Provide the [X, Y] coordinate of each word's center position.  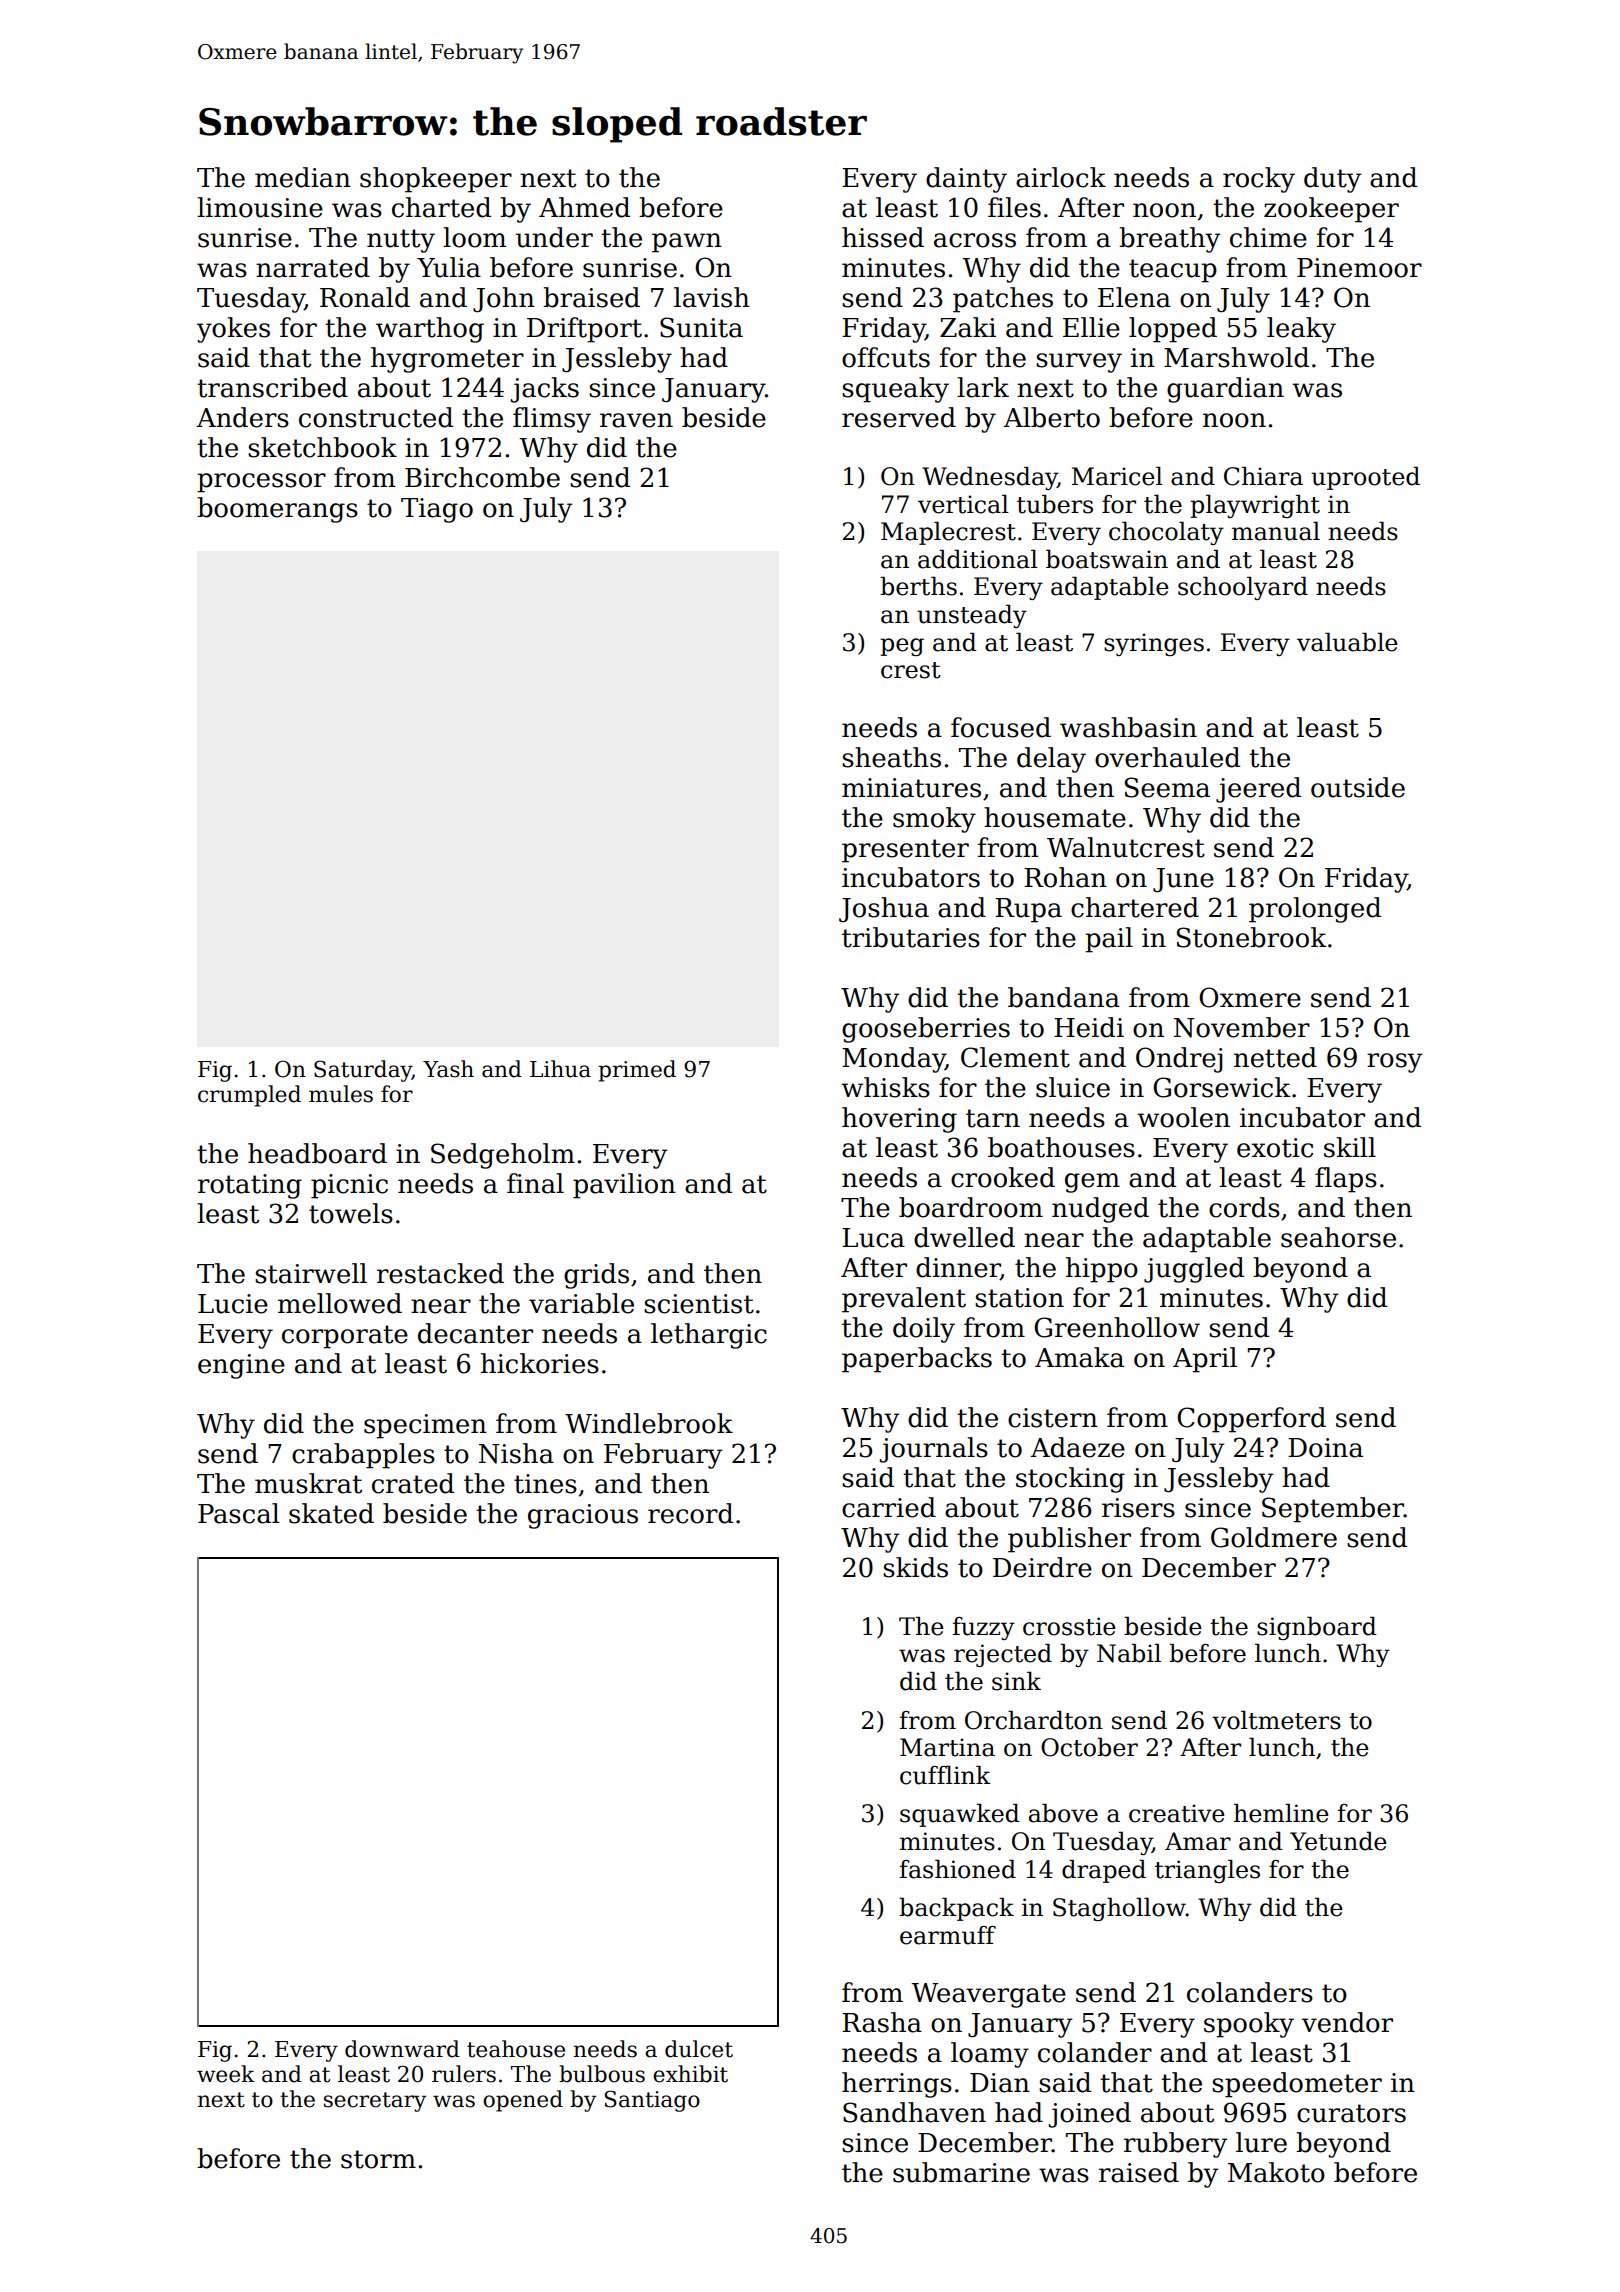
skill [1350, 1147]
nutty [401, 241]
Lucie [233, 1304]
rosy [1394, 1063]
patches [1003, 300]
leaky [1301, 330]
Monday [893, 1060]
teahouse [516, 2049]
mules [341, 1094]
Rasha [882, 2022]
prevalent [904, 1300]
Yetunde [1338, 1841]
